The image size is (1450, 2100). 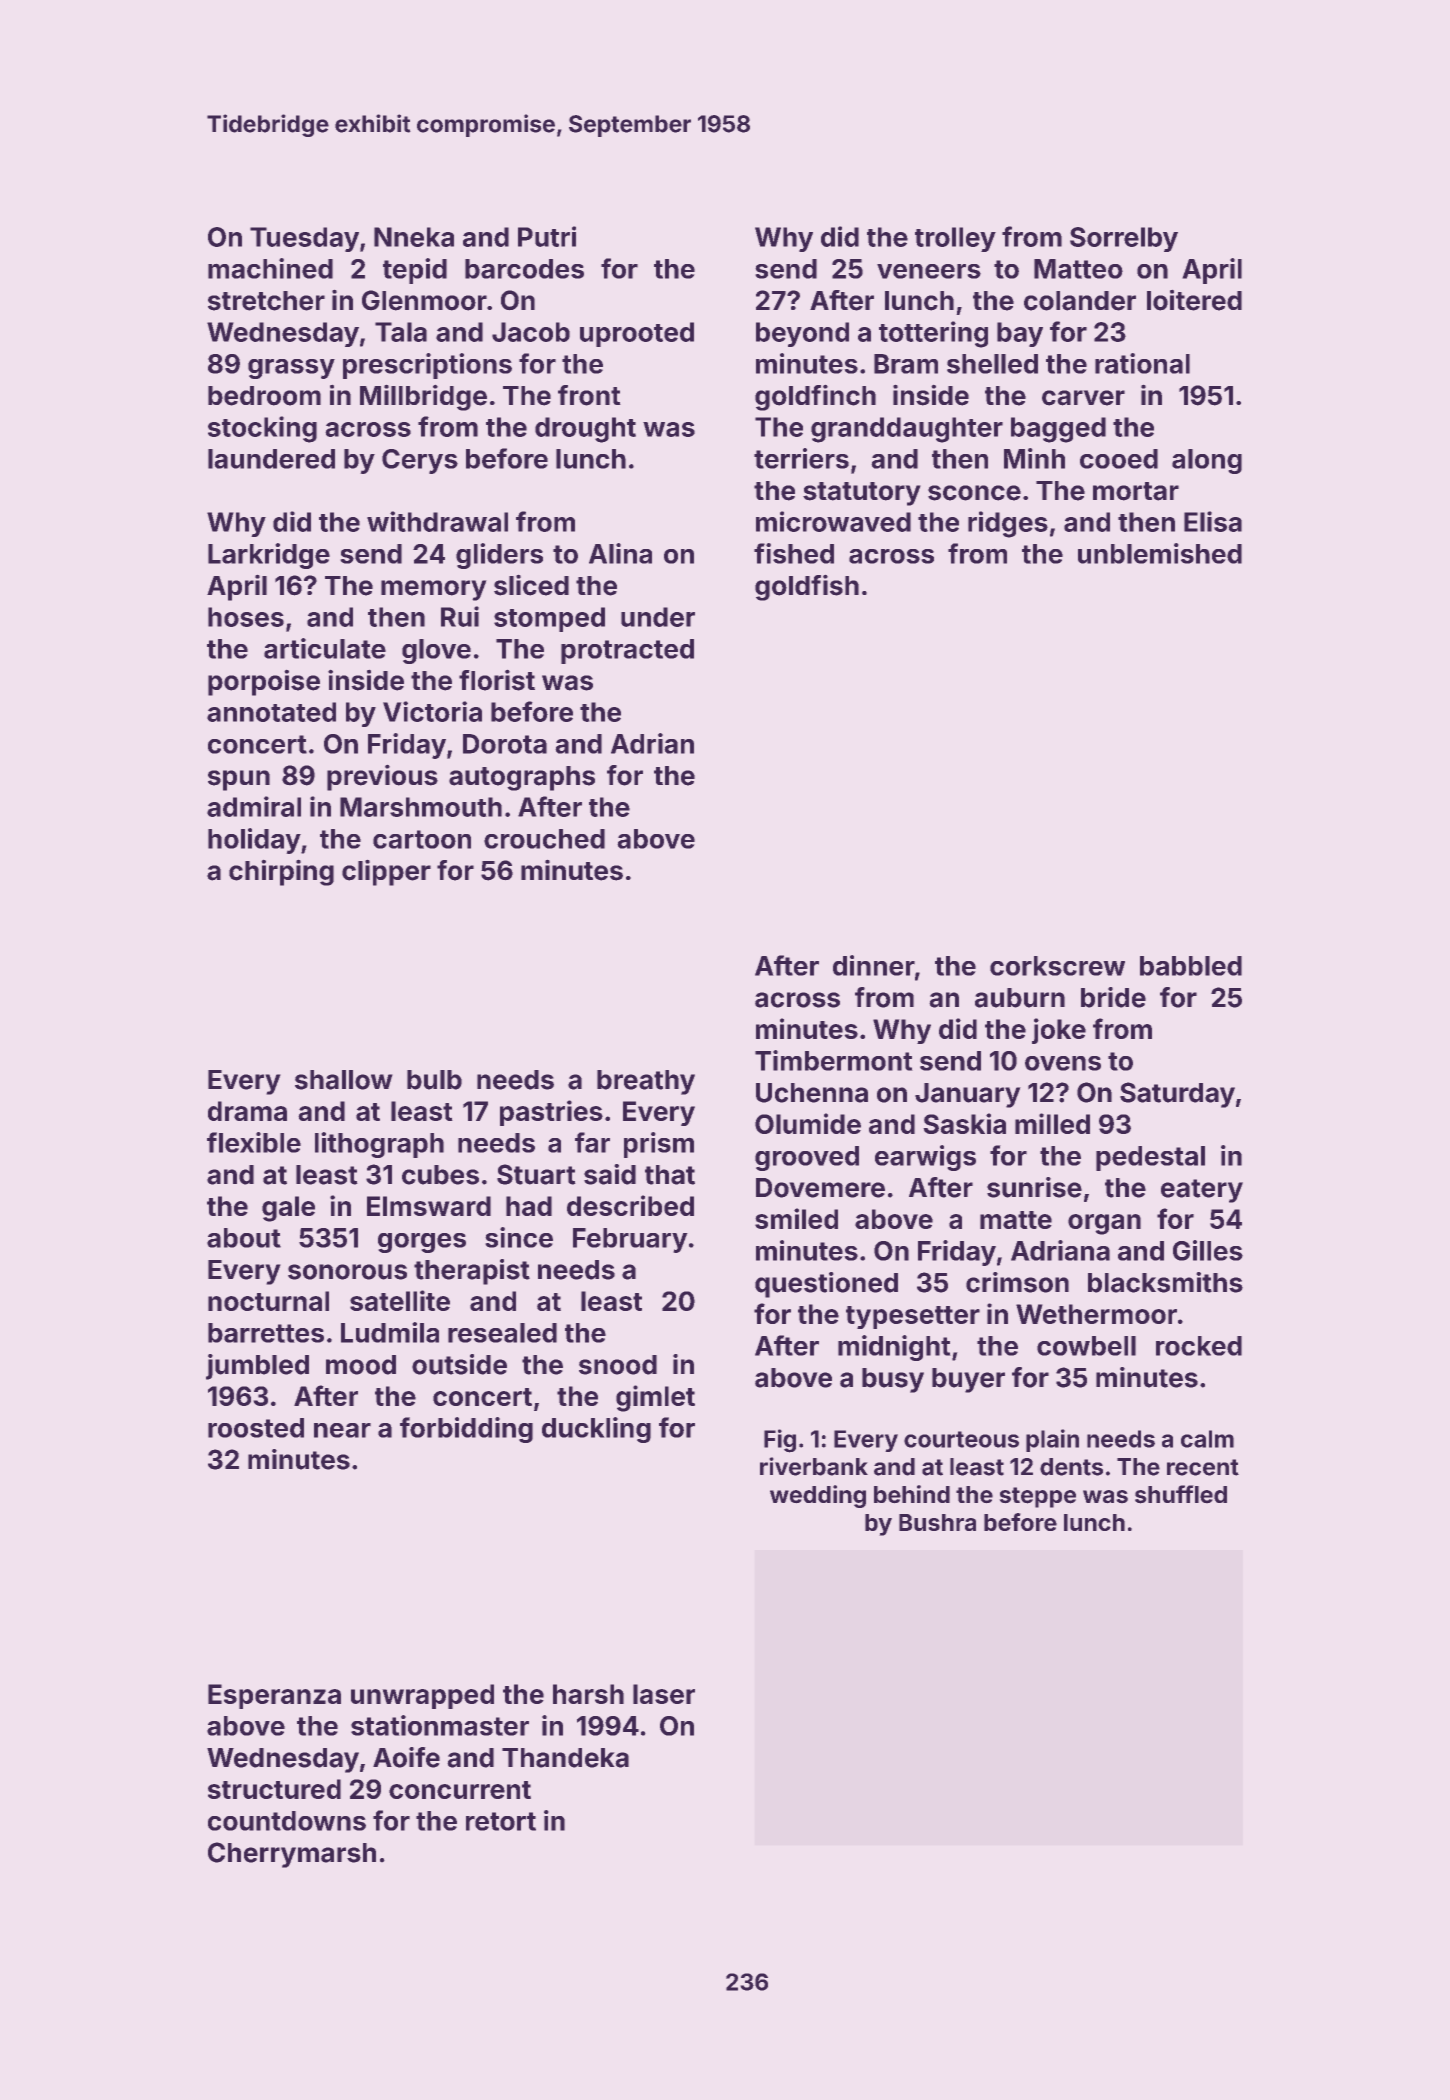 What do you see at coordinates (536, 1174) in the page?
I see `Stuart` at bounding box center [536, 1174].
